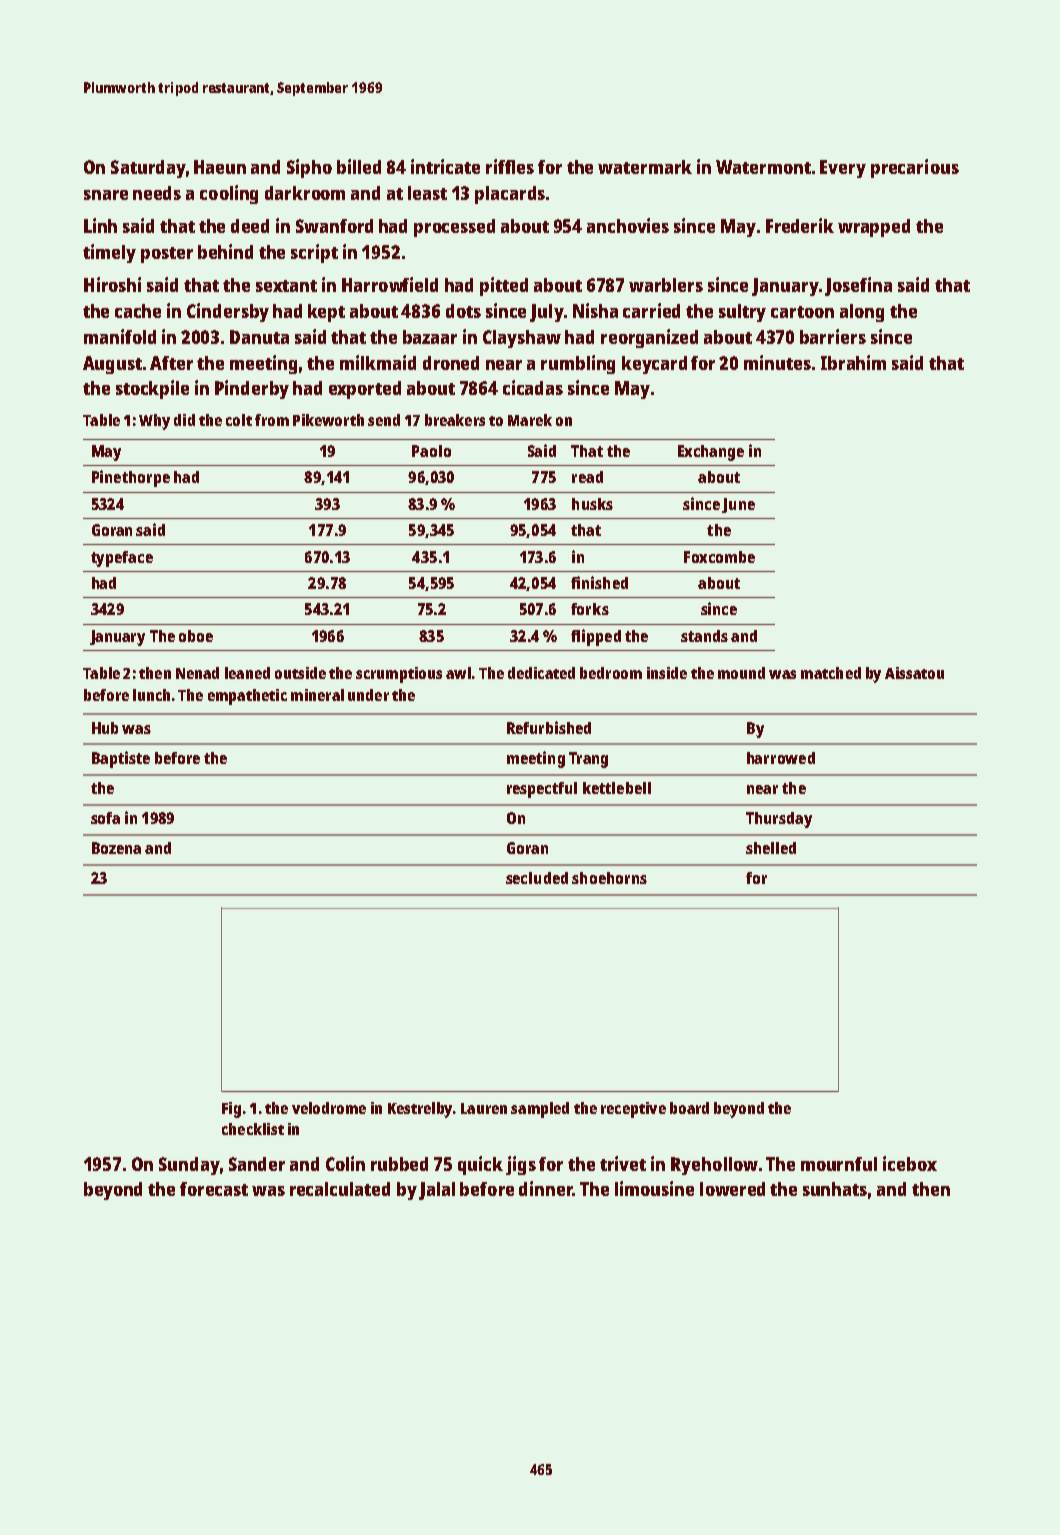 The image size is (1060, 1535). What do you see at coordinates (781, 758) in the page?
I see `harrowed` at bounding box center [781, 758].
